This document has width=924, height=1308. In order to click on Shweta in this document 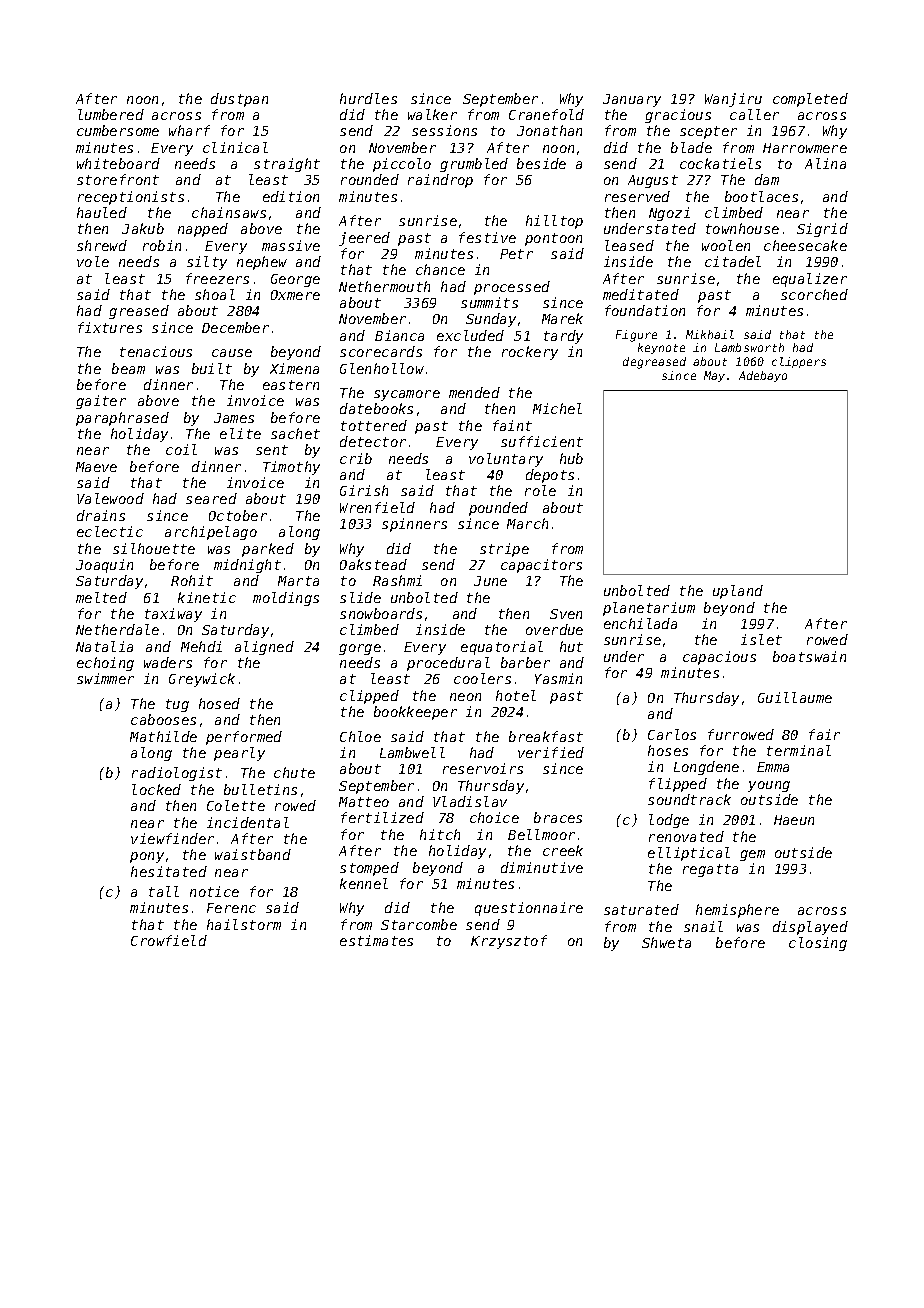, I will do `click(666, 942)`.
